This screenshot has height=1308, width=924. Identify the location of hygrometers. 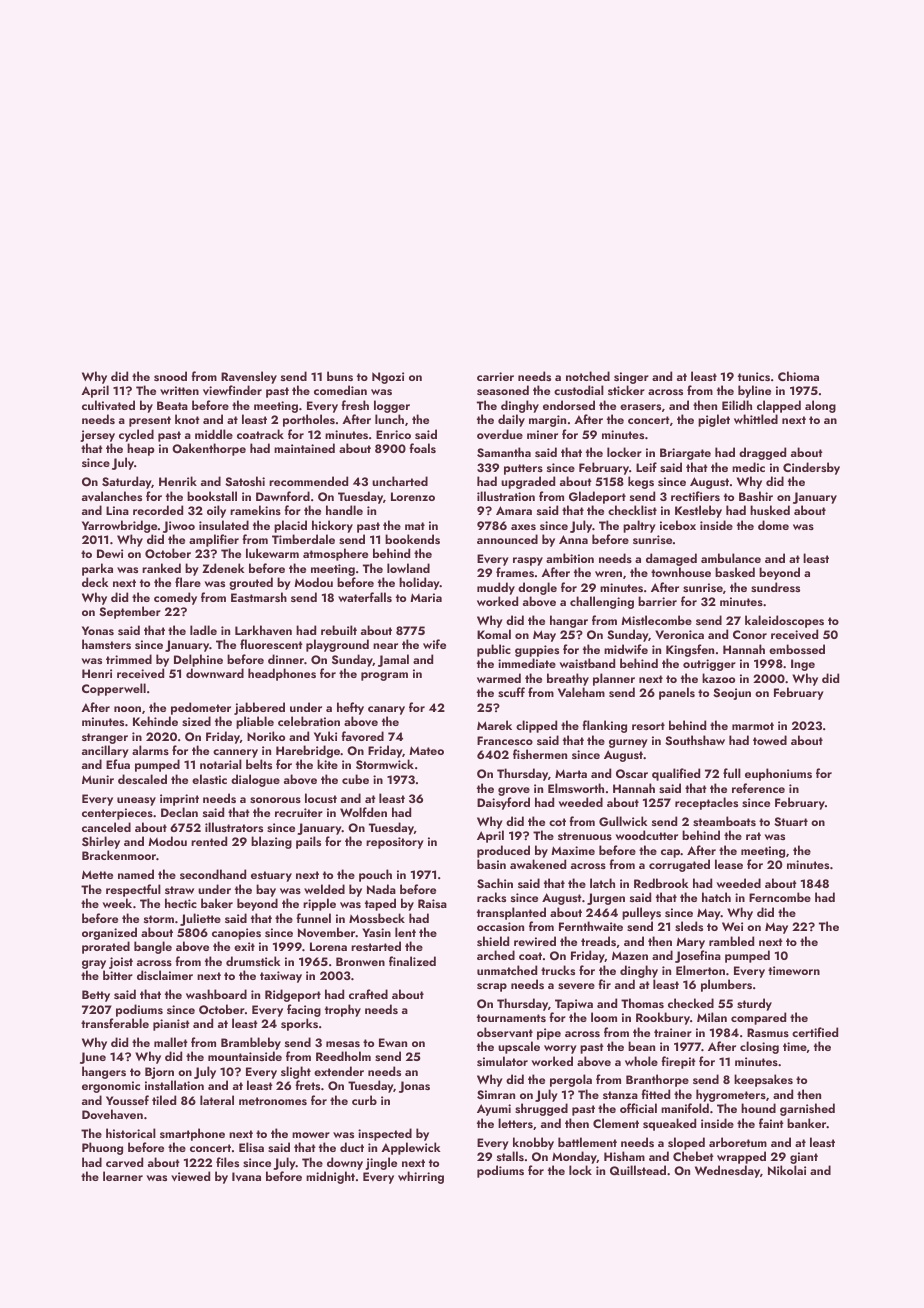
(731, 1095).
